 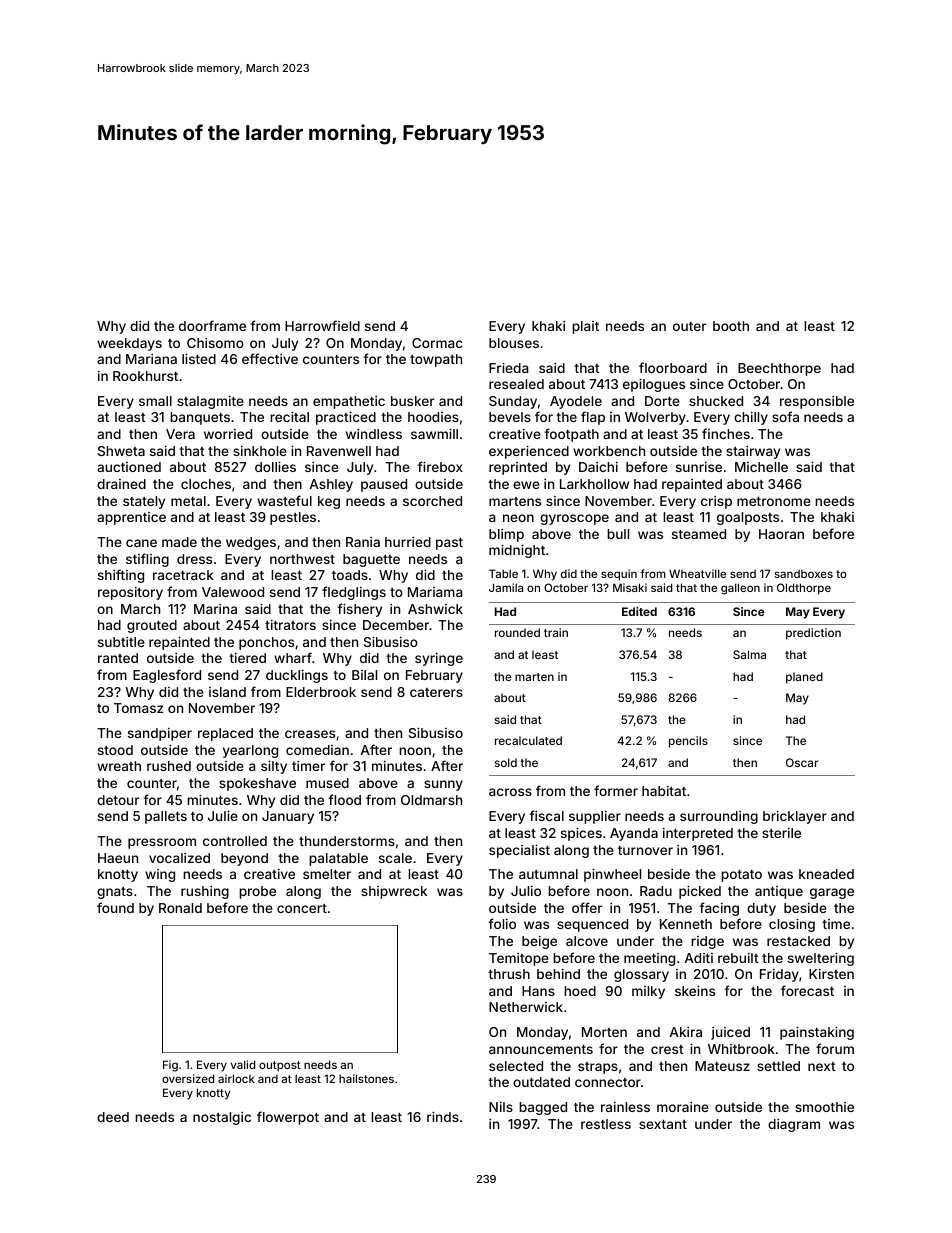 I want to click on weekdays, so click(x=129, y=344).
